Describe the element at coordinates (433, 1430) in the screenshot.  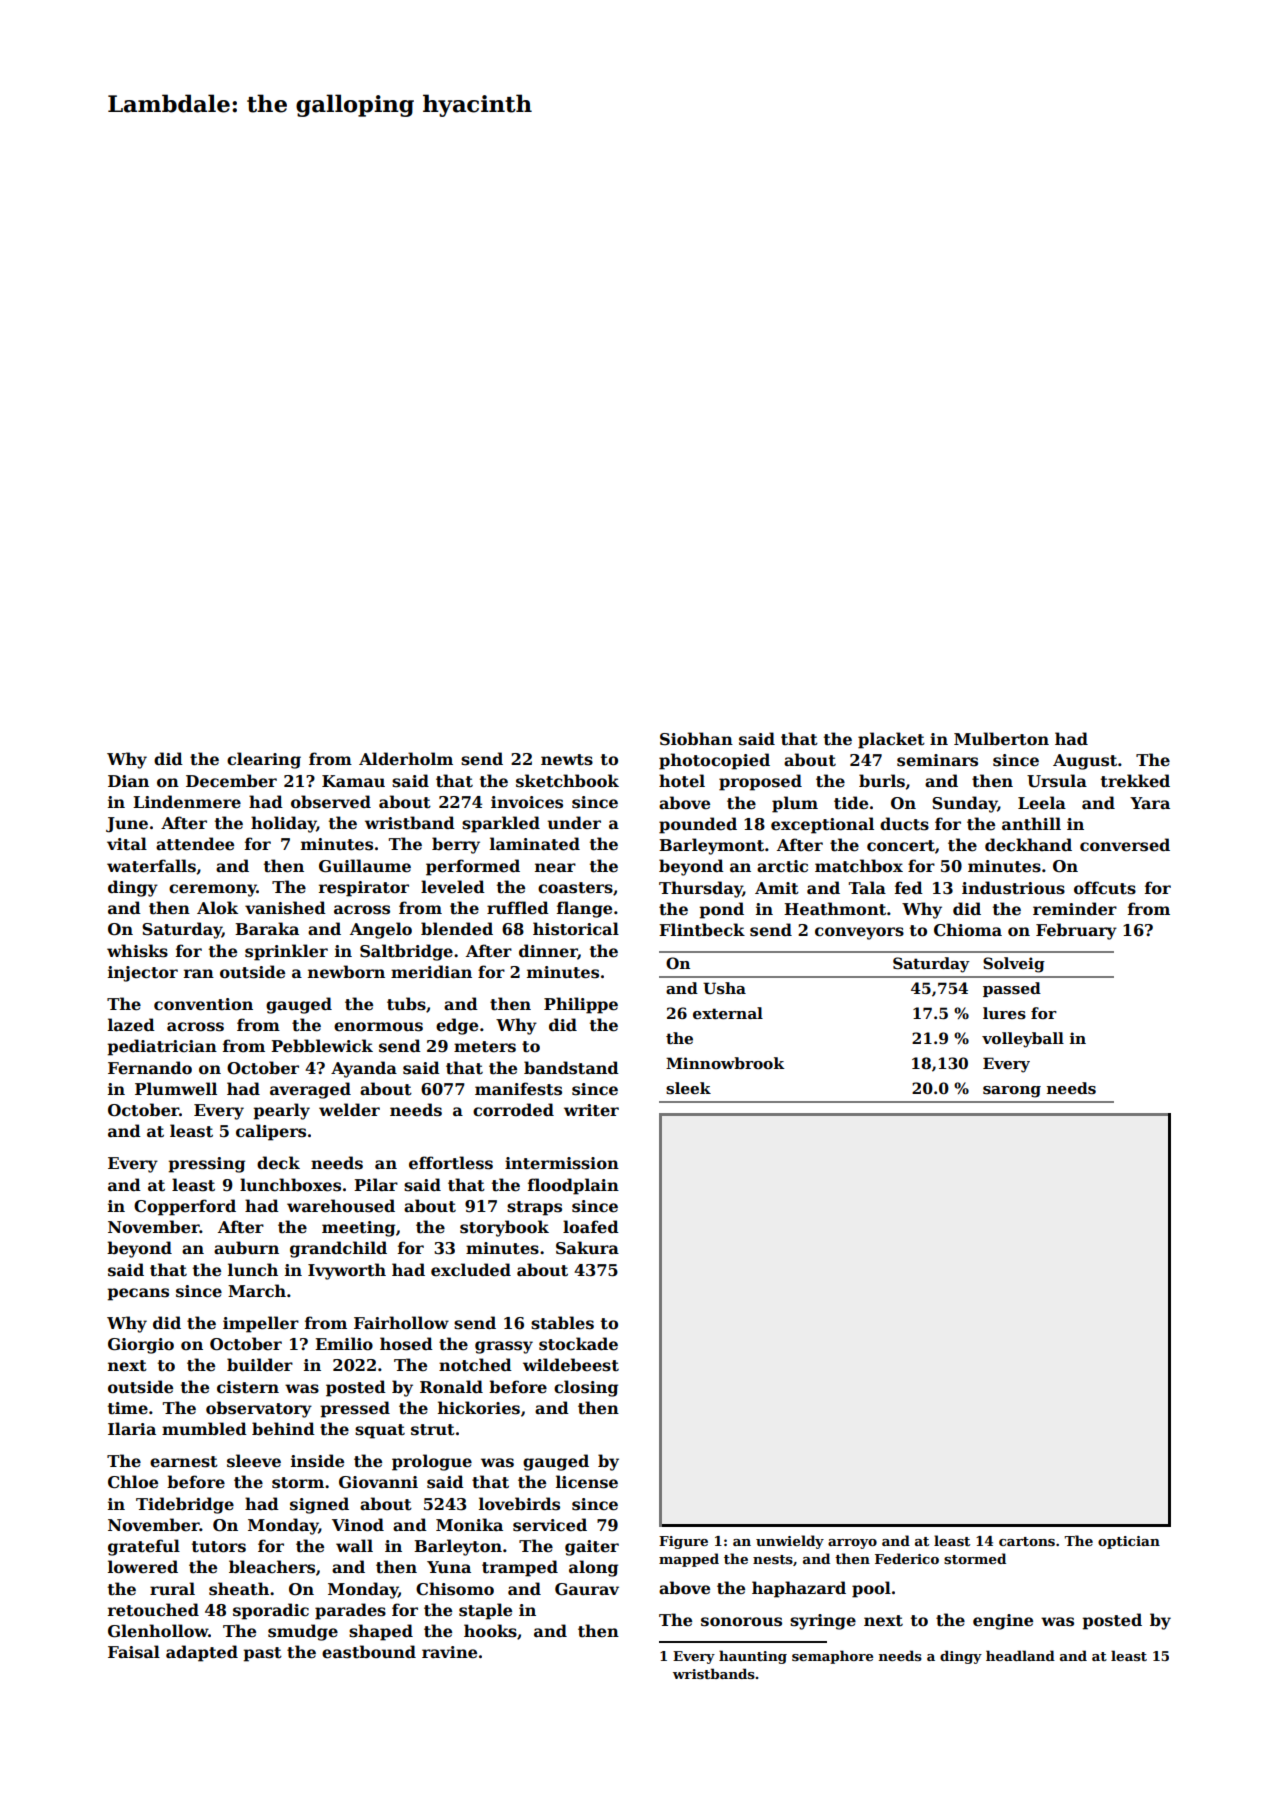
I see `strut` at that location.
